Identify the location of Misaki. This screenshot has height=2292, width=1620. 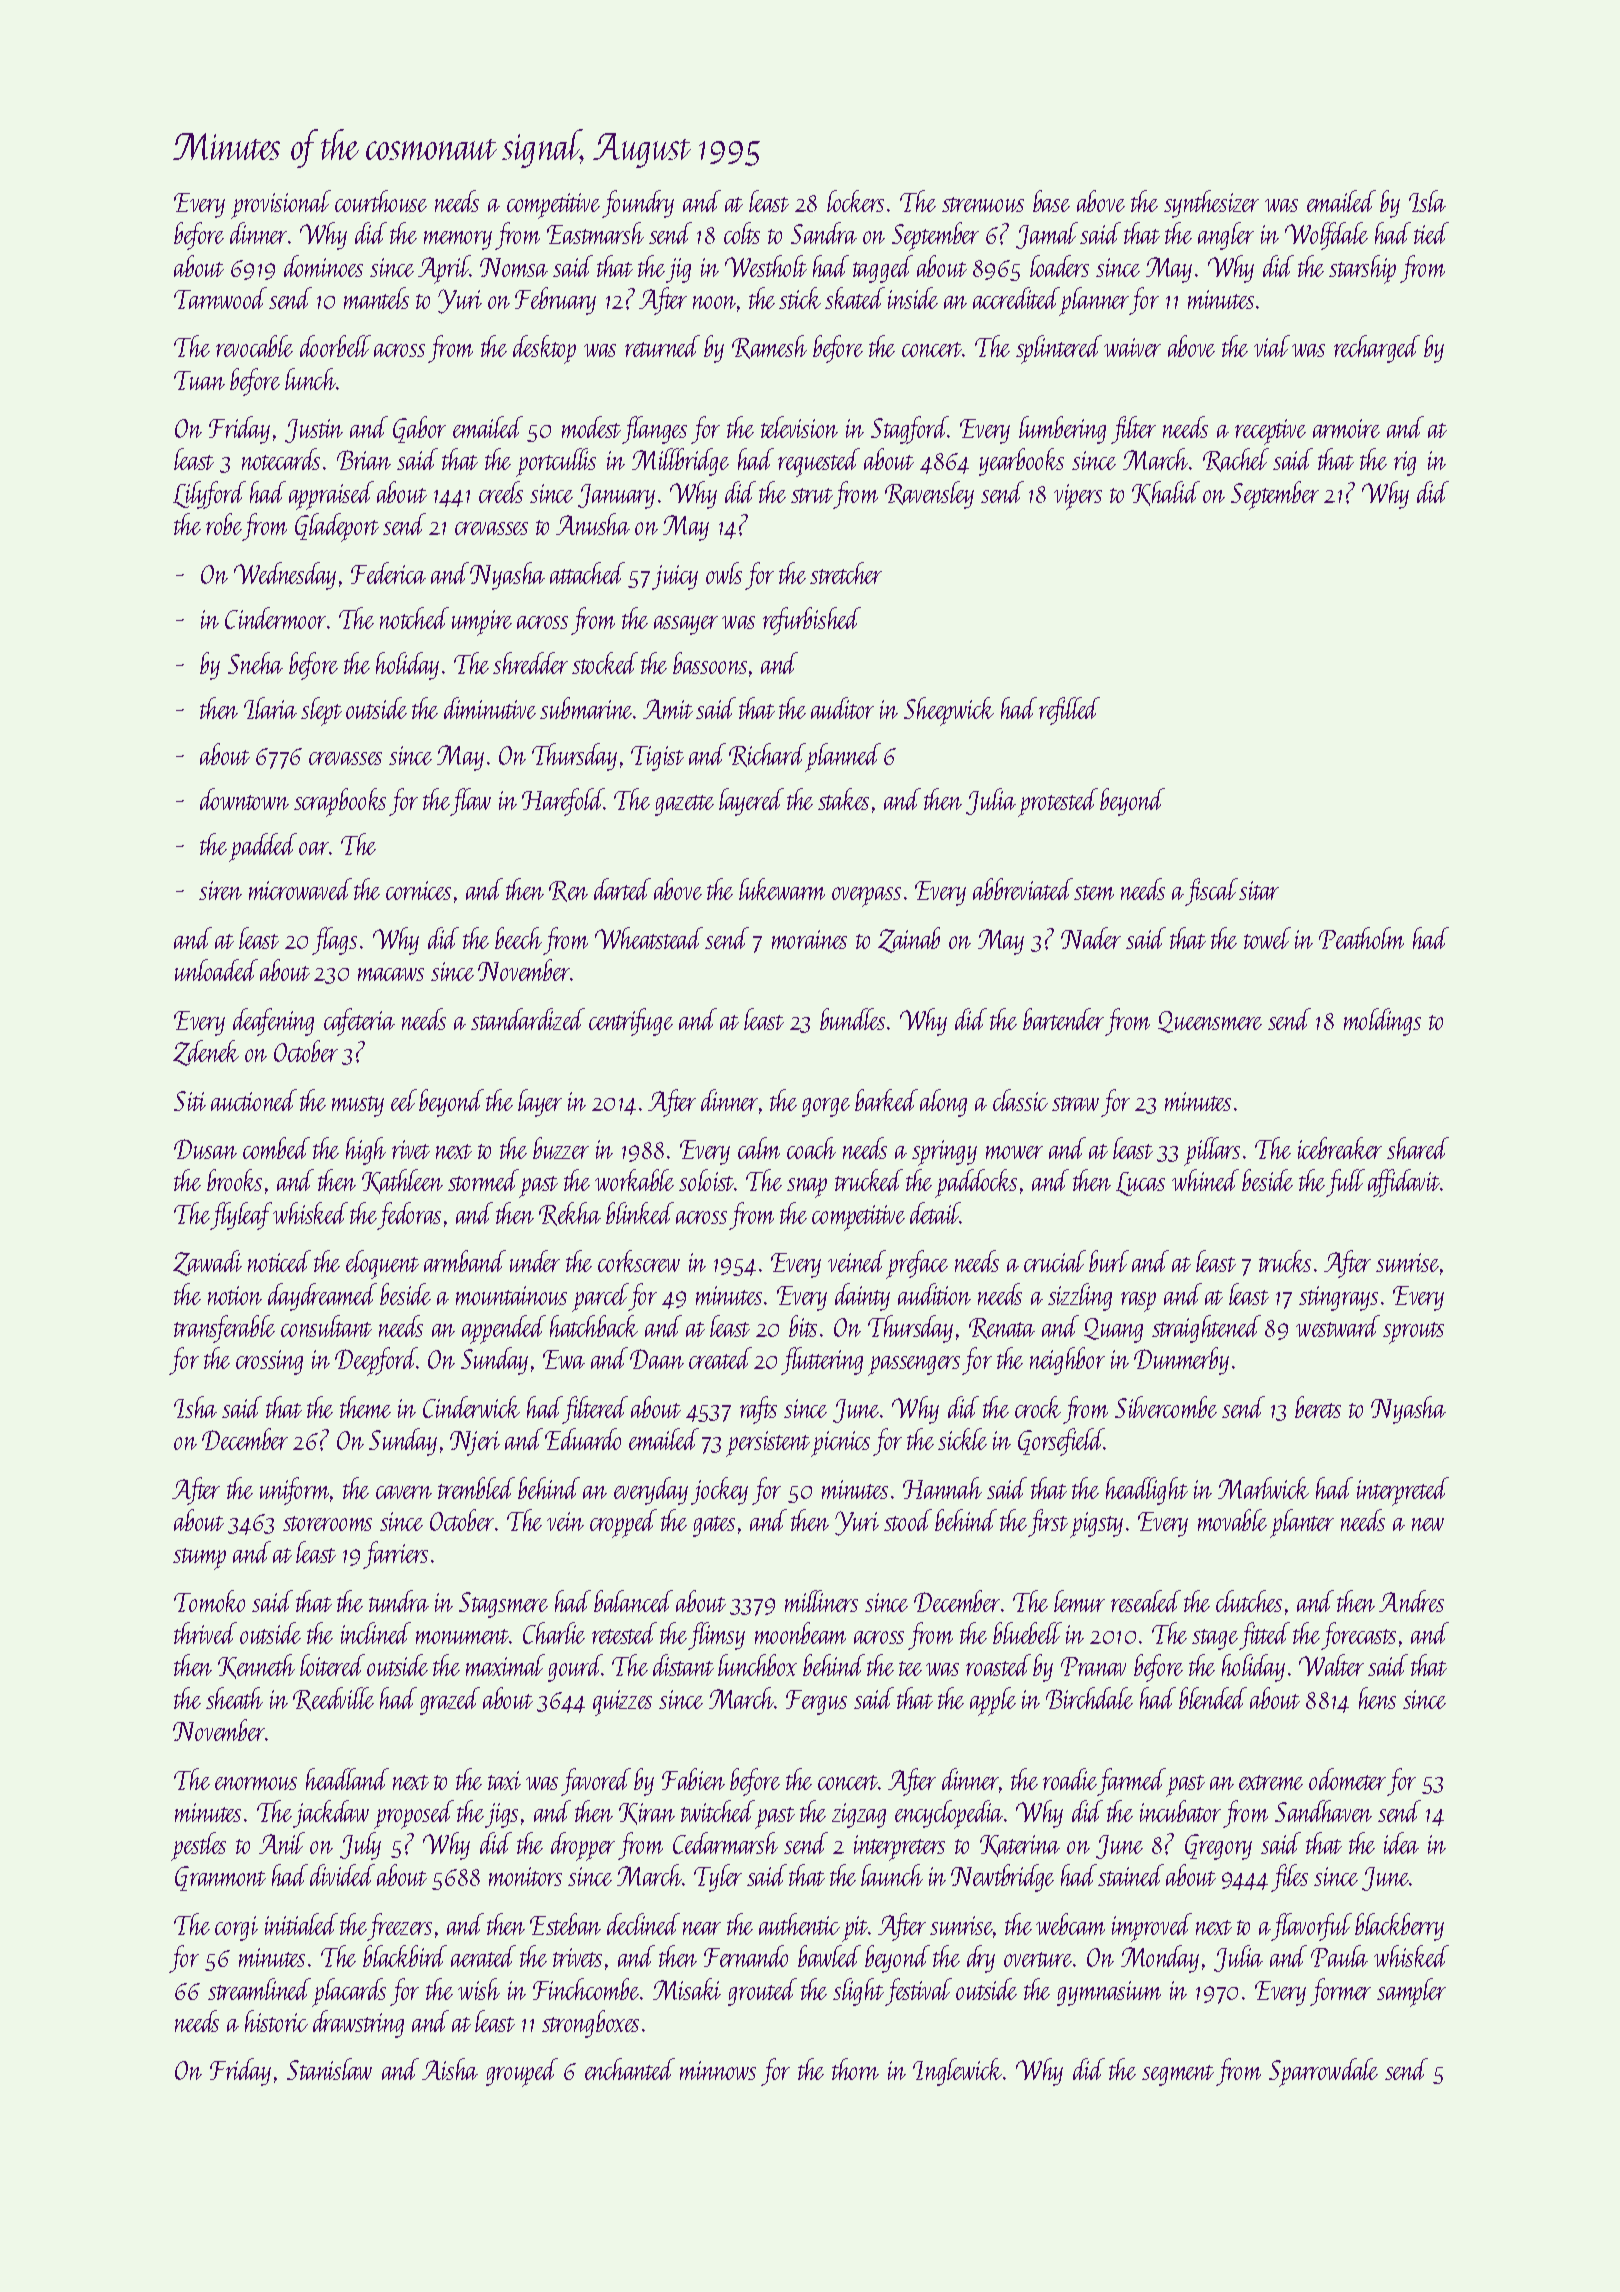
(687, 1989).
